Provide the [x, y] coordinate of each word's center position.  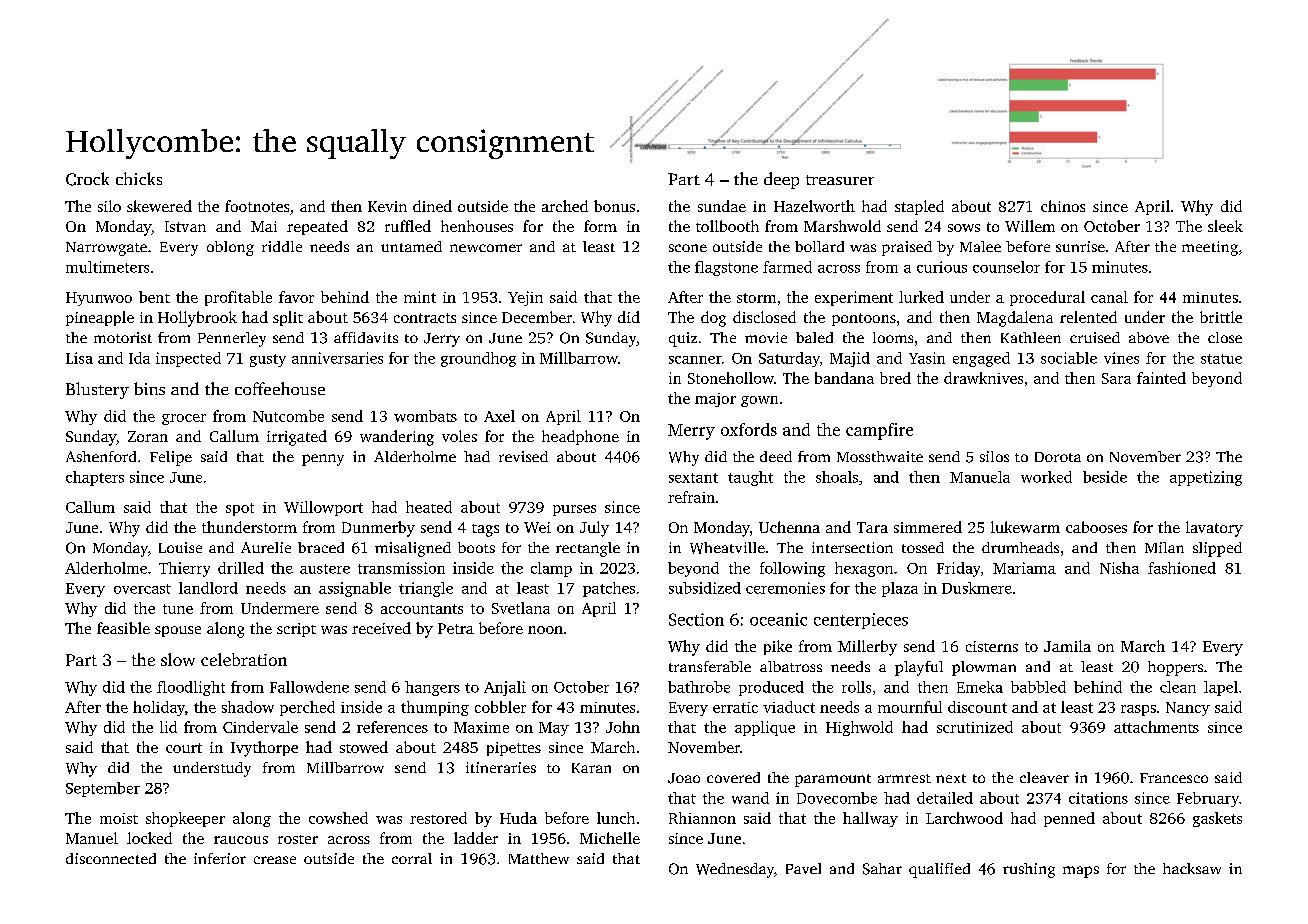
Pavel [803, 868]
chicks [139, 178]
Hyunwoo [99, 299]
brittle [1221, 317]
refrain [691, 497]
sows [964, 228]
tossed [923, 547]
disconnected [111, 858]
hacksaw [1192, 868]
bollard [819, 246]
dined [432, 206]
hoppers [1175, 668]
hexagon [864, 569]
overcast [142, 589]
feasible [123, 628]
